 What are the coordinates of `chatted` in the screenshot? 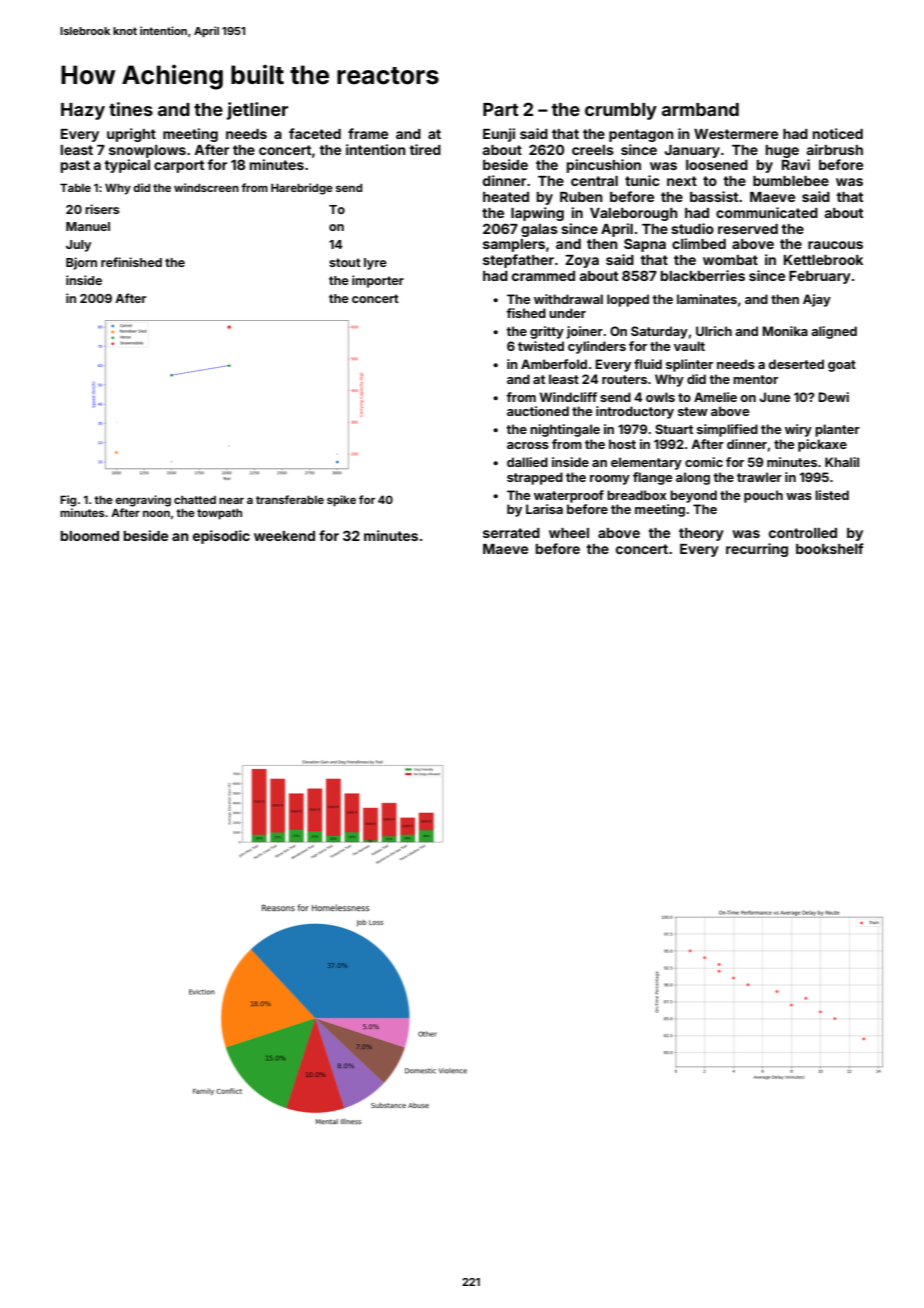 It's located at (195, 500).
